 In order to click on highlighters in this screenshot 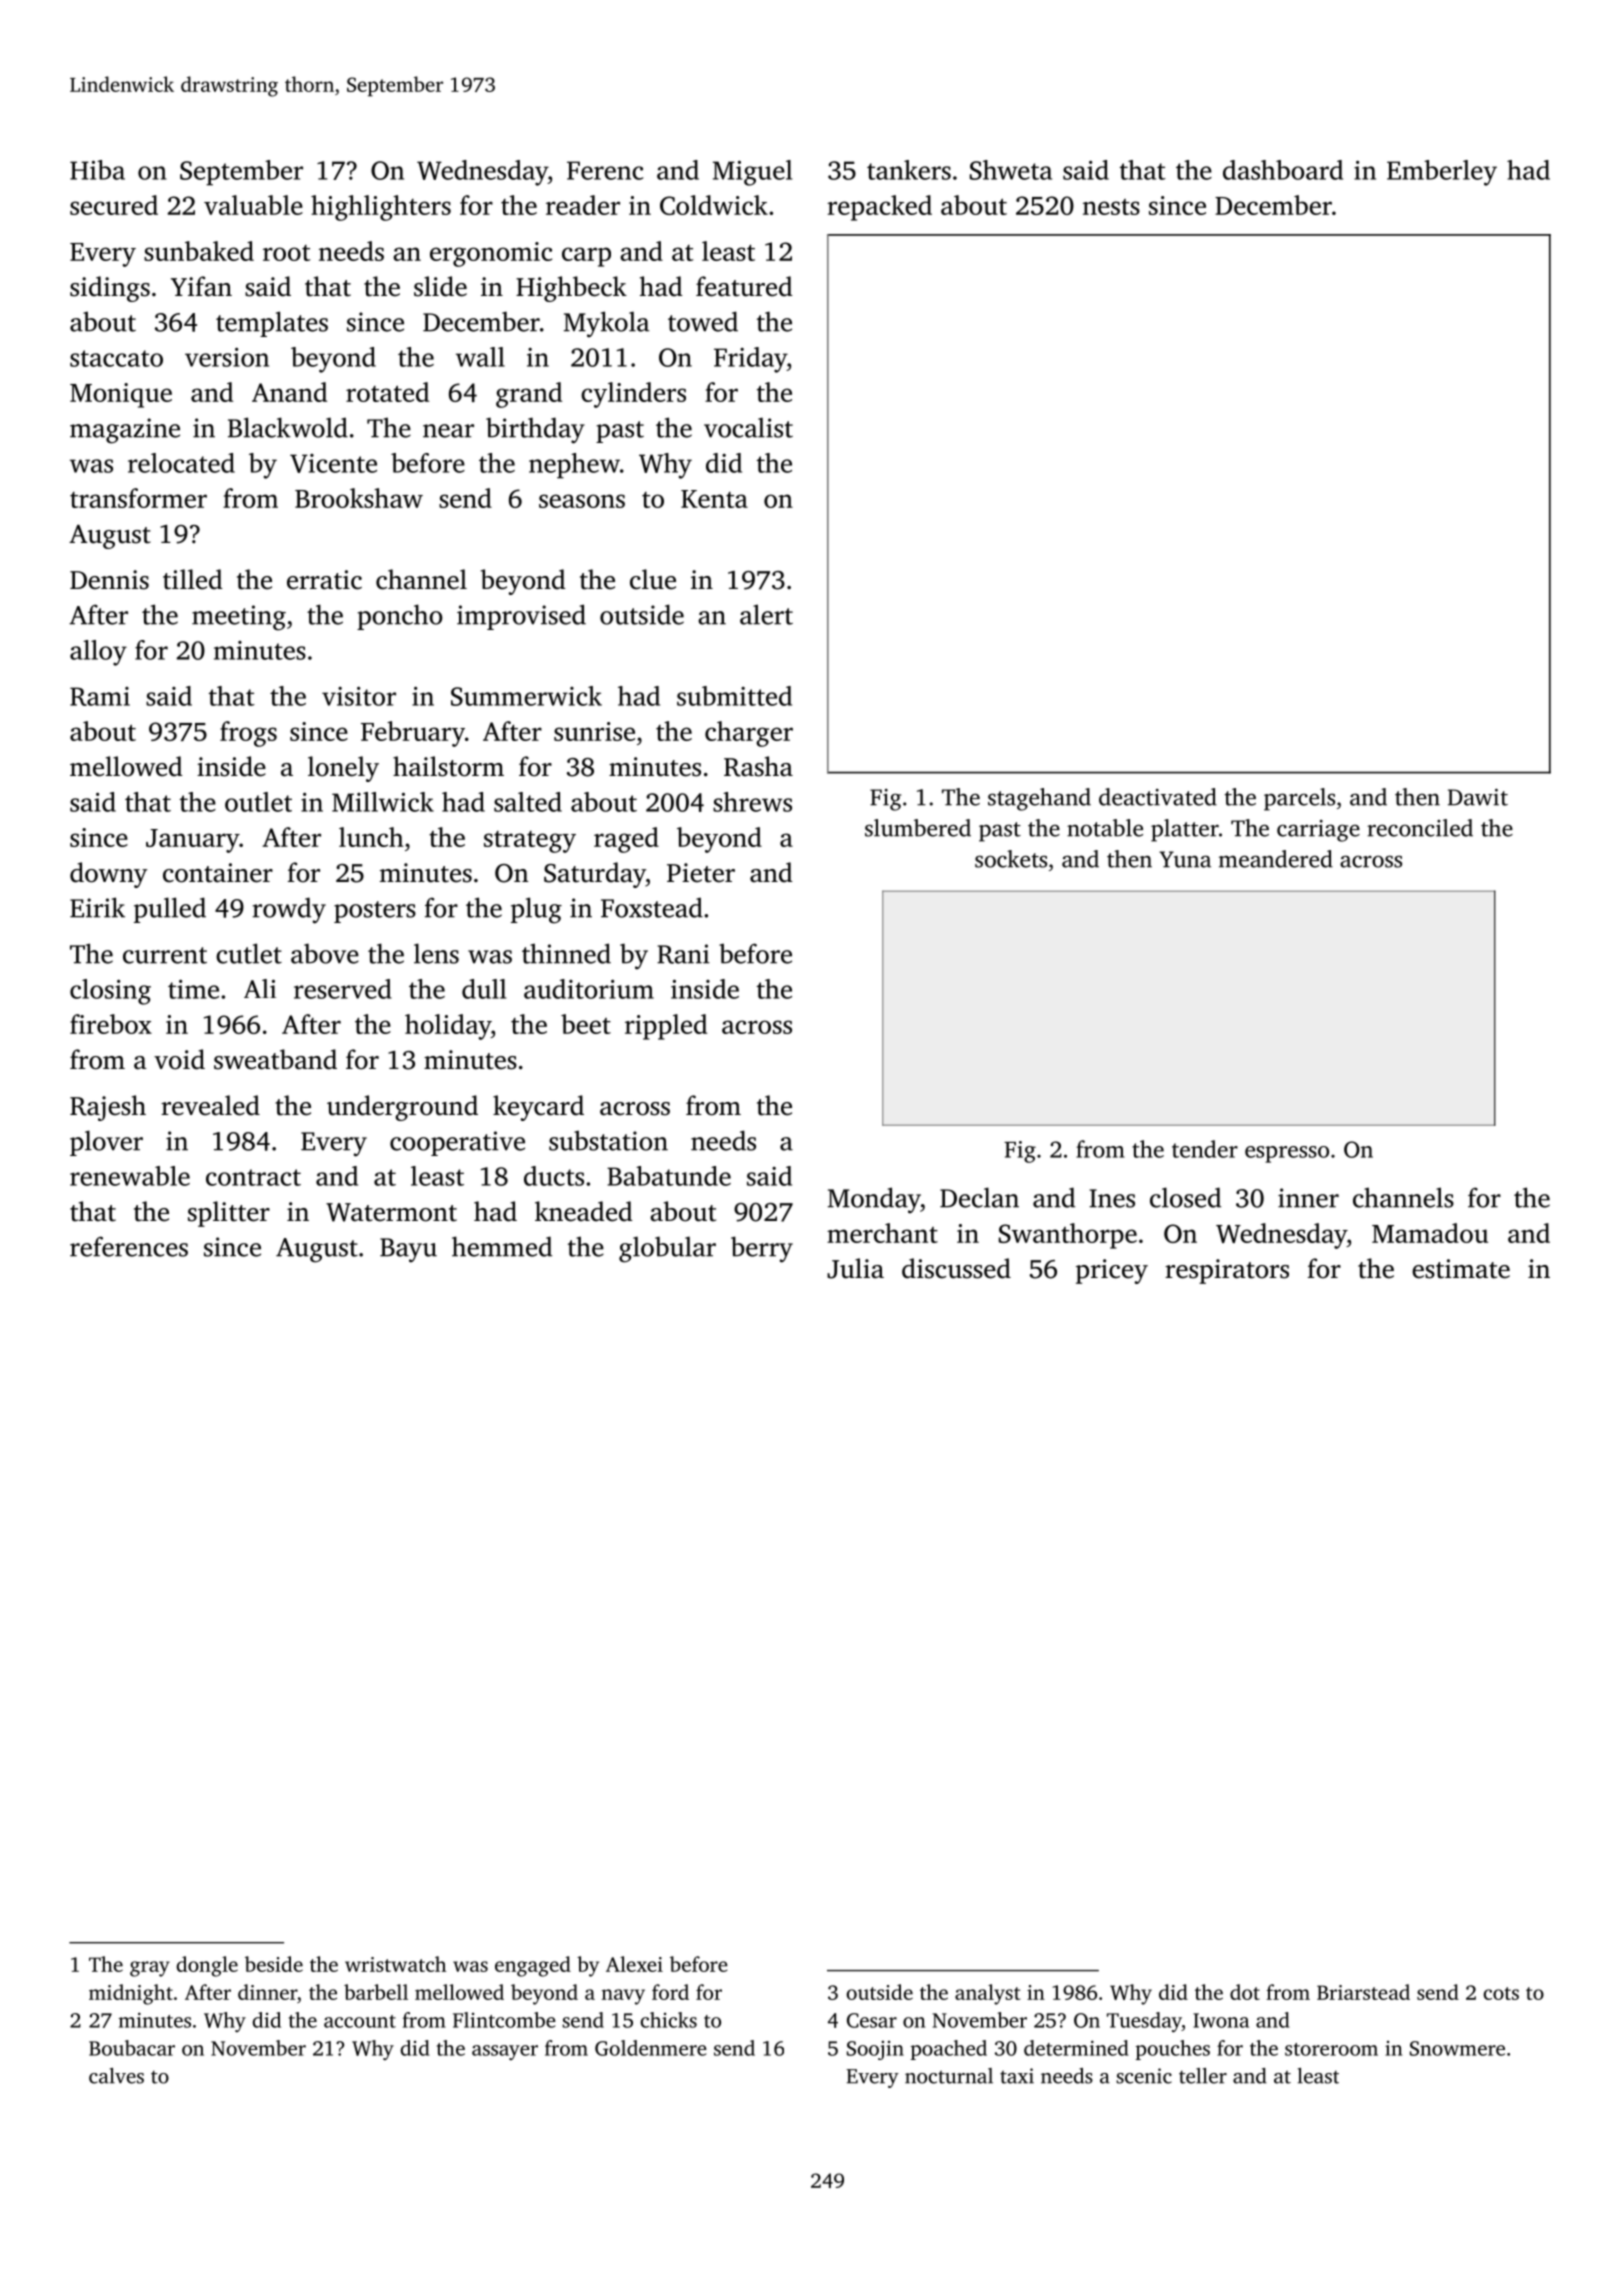, I will do `click(381, 208)`.
